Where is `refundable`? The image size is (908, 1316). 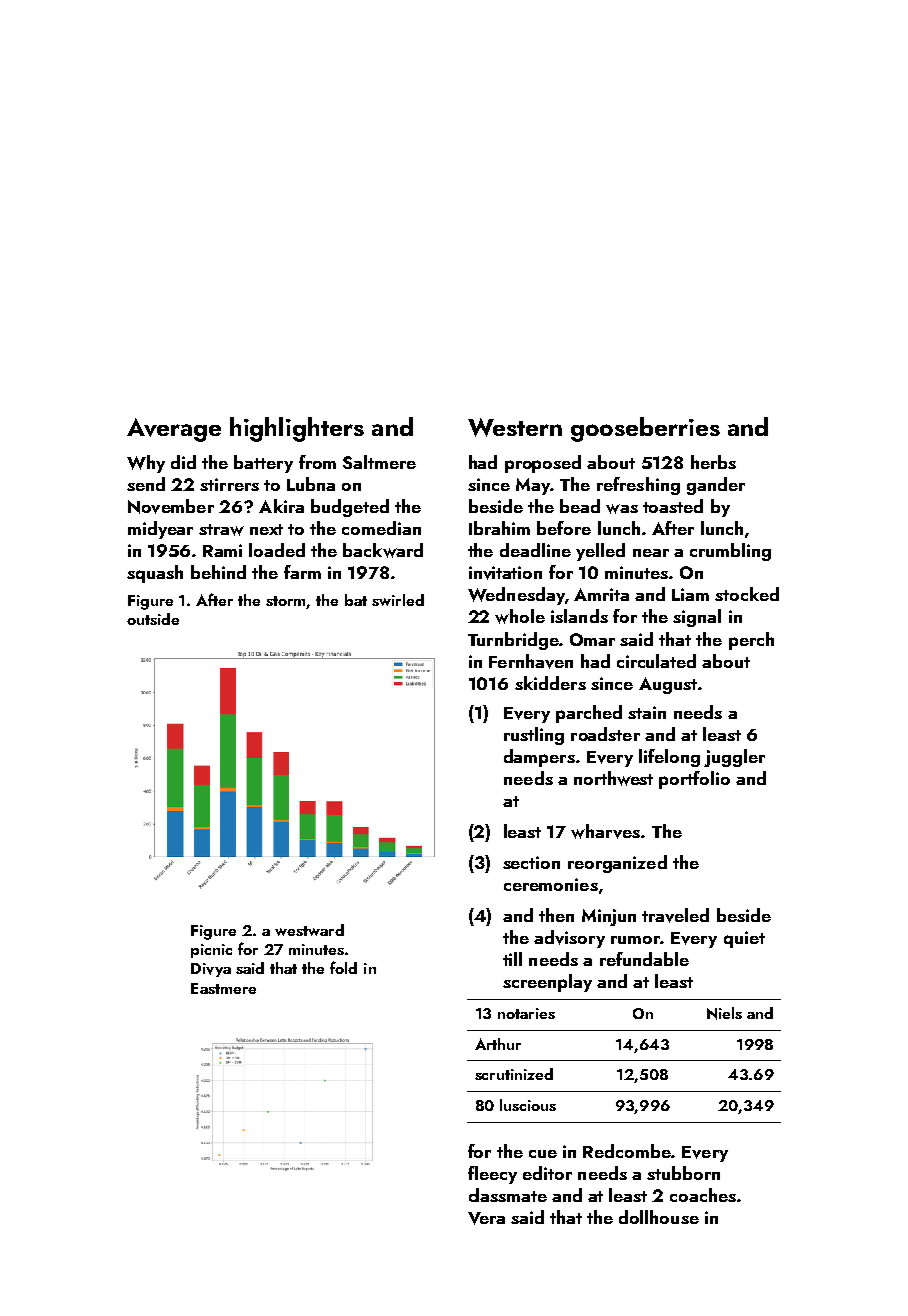
refundable is located at coordinates (644, 959).
